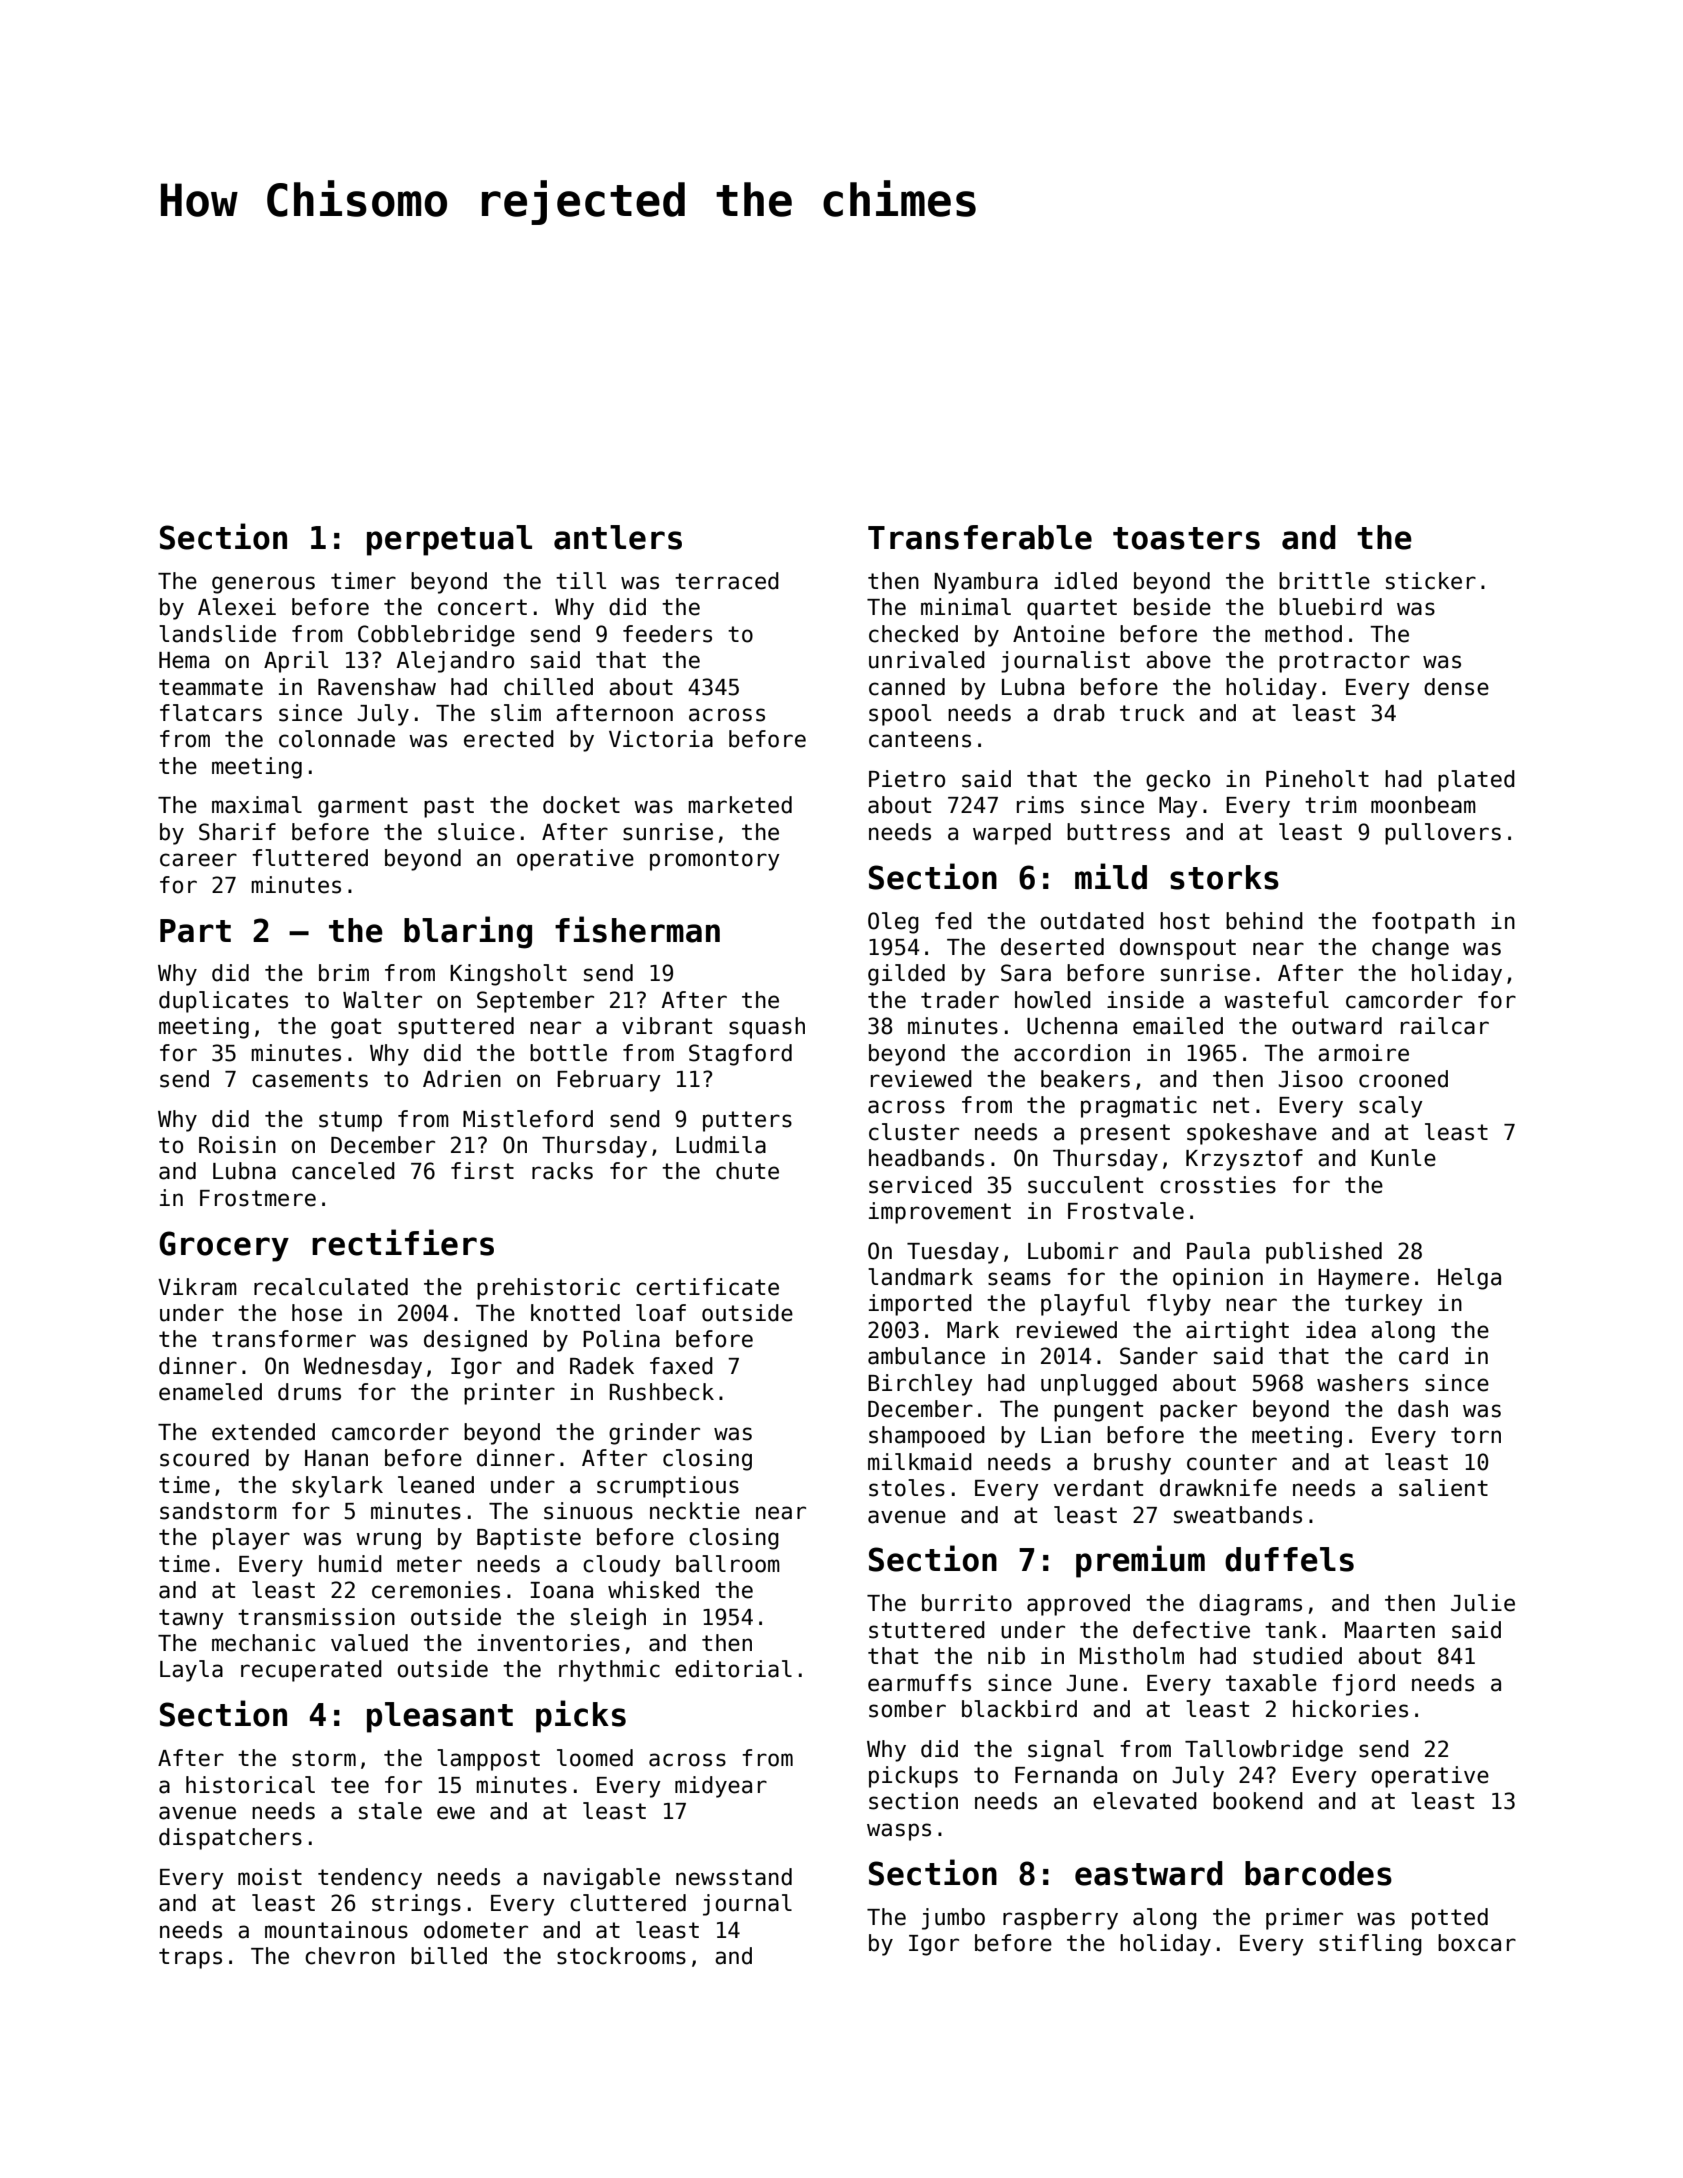 The height and width of the screenshot is (2178, 1683). Describe the element at coordinates (190, 1958) in the screenshot. I see `traps` at that location.
